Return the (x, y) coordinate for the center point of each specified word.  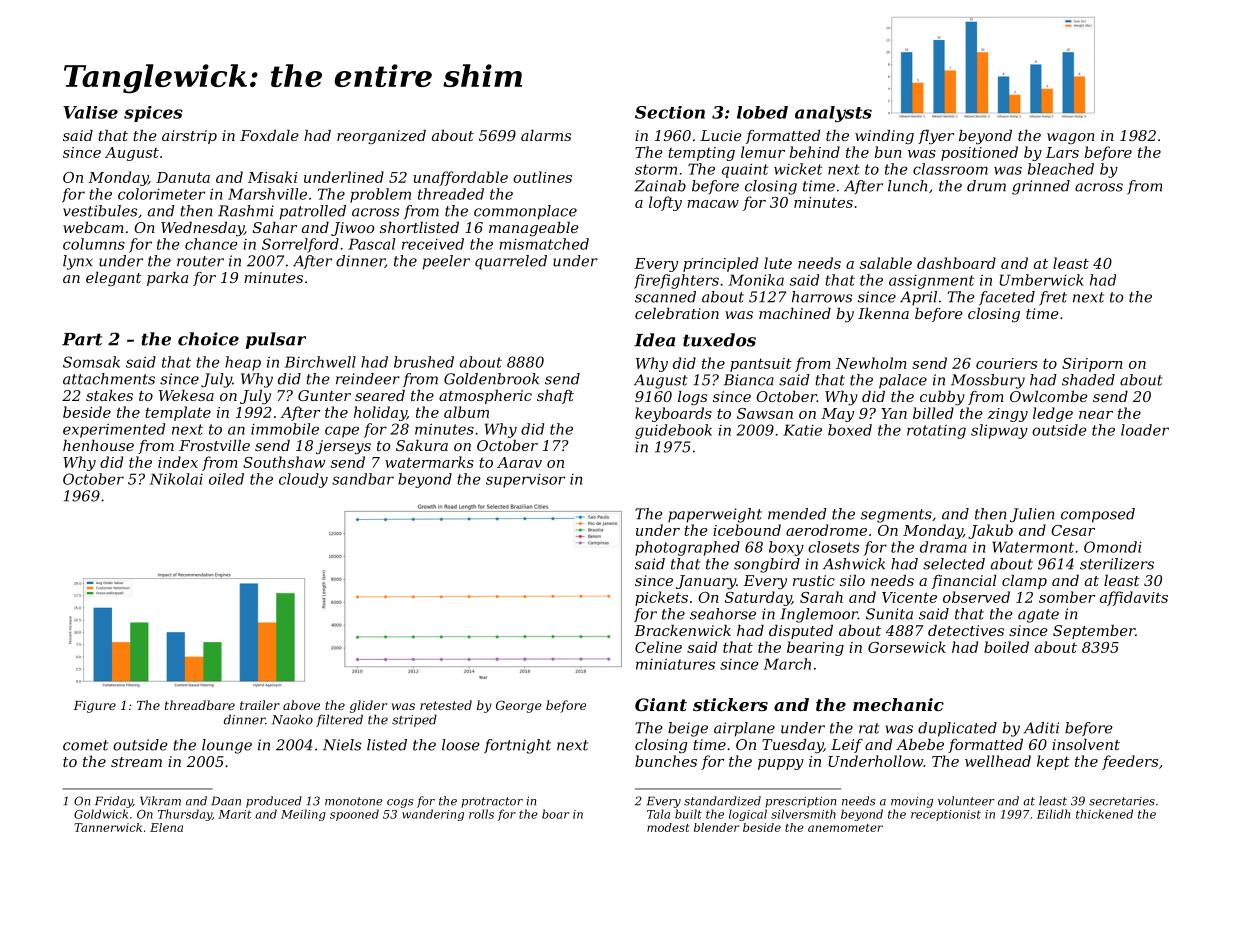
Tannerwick (108, 827)
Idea (654, 340)
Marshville (267, 194)
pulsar (276, 340)
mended (797, 514)
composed (1098, 515)
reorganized (381, 137)
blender (716, 827)
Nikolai (176, 479)
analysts (833, 114)
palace (903, 381)
